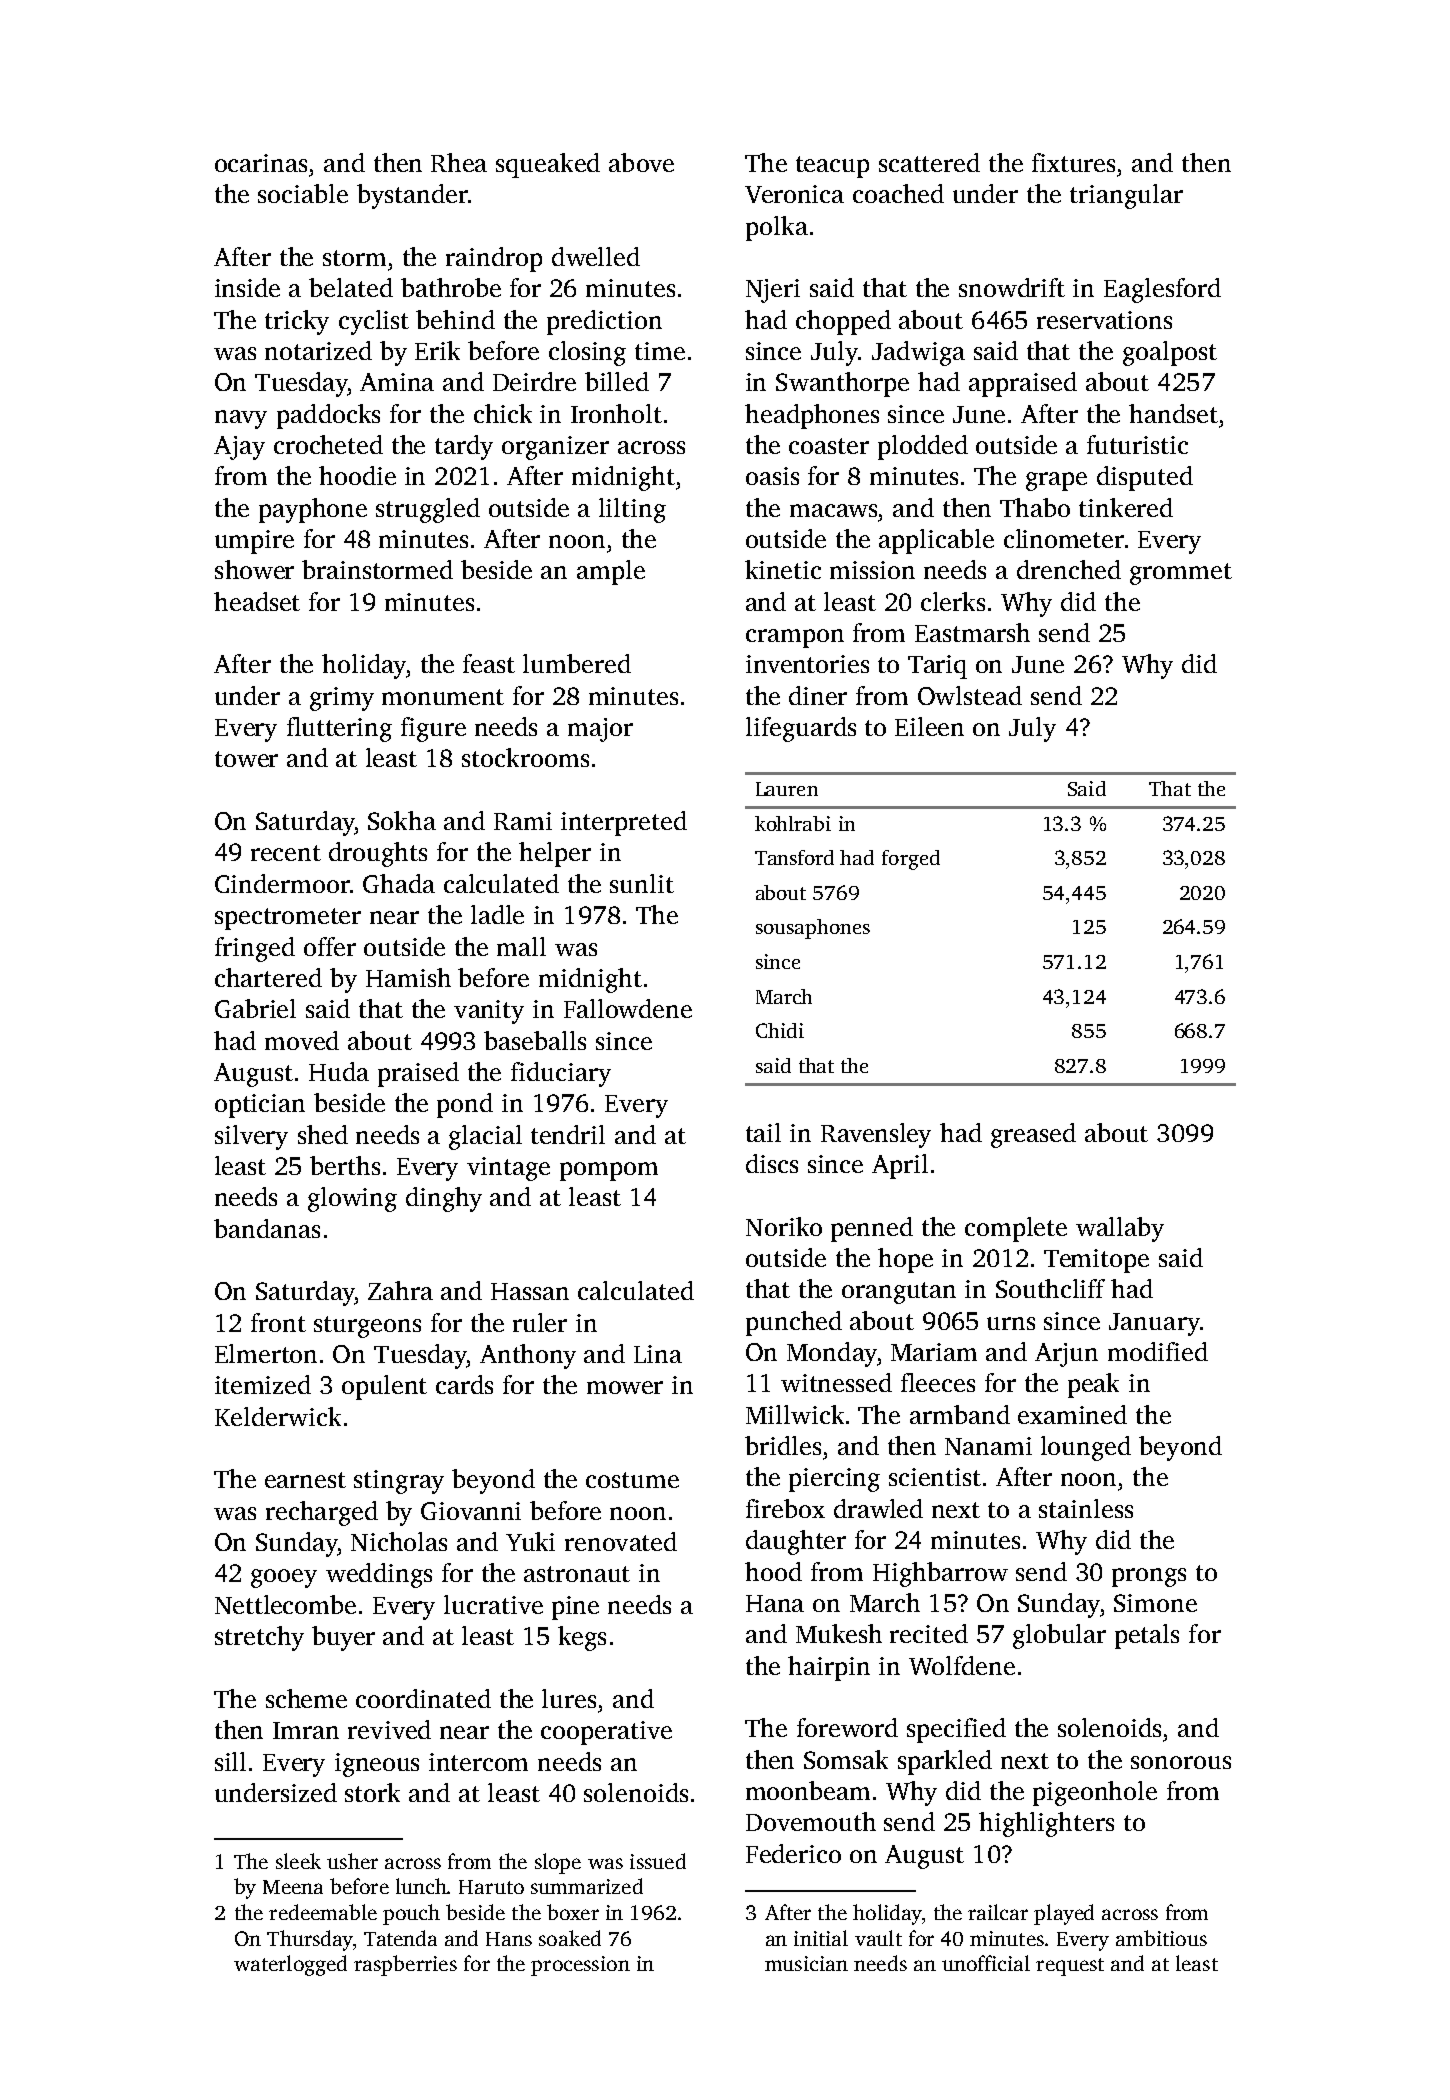 This document has width=1450, height=2100. I want to click on globular, so click(1059, 1636).
